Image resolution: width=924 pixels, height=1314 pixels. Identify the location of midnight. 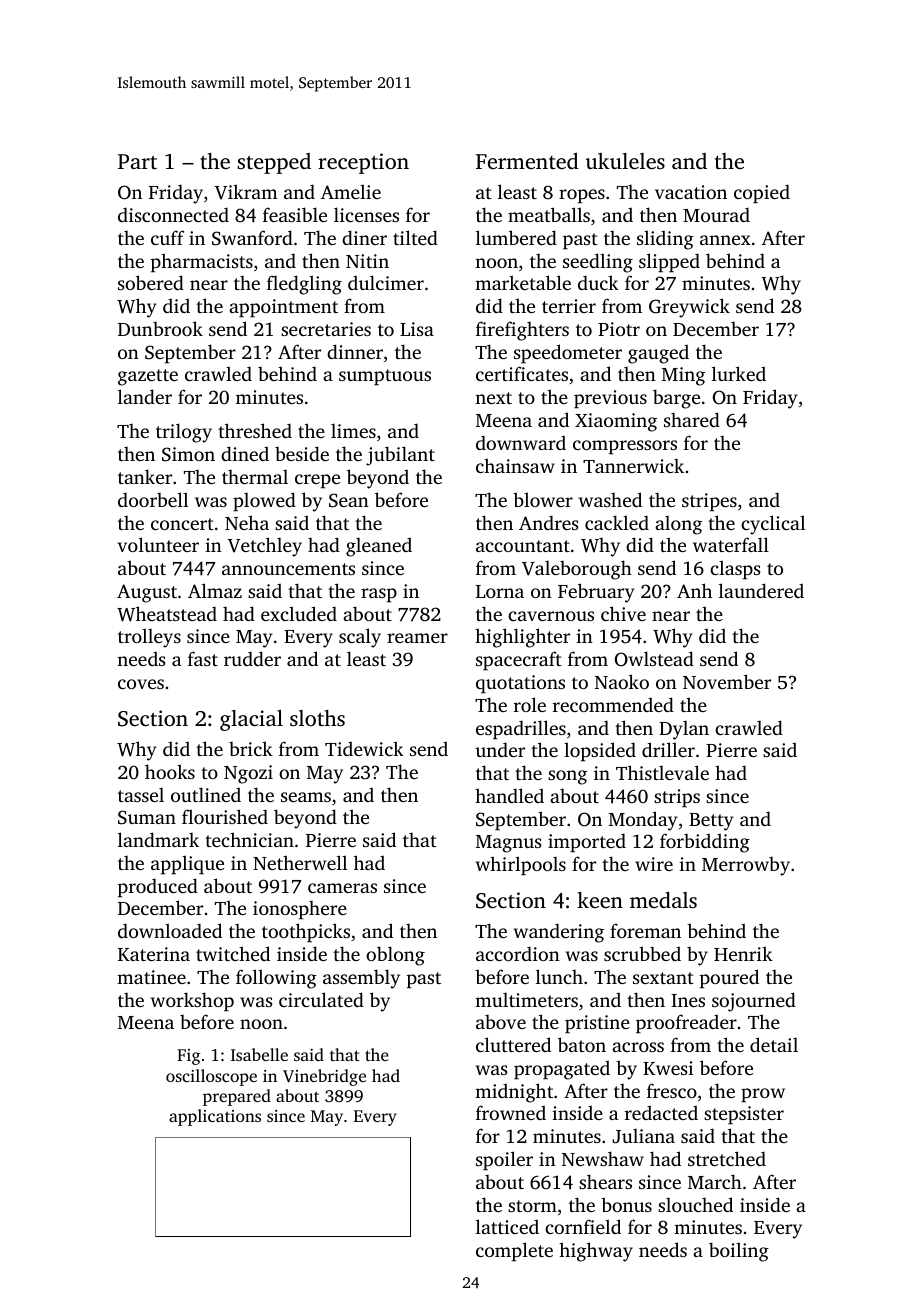
(514, 1093).
